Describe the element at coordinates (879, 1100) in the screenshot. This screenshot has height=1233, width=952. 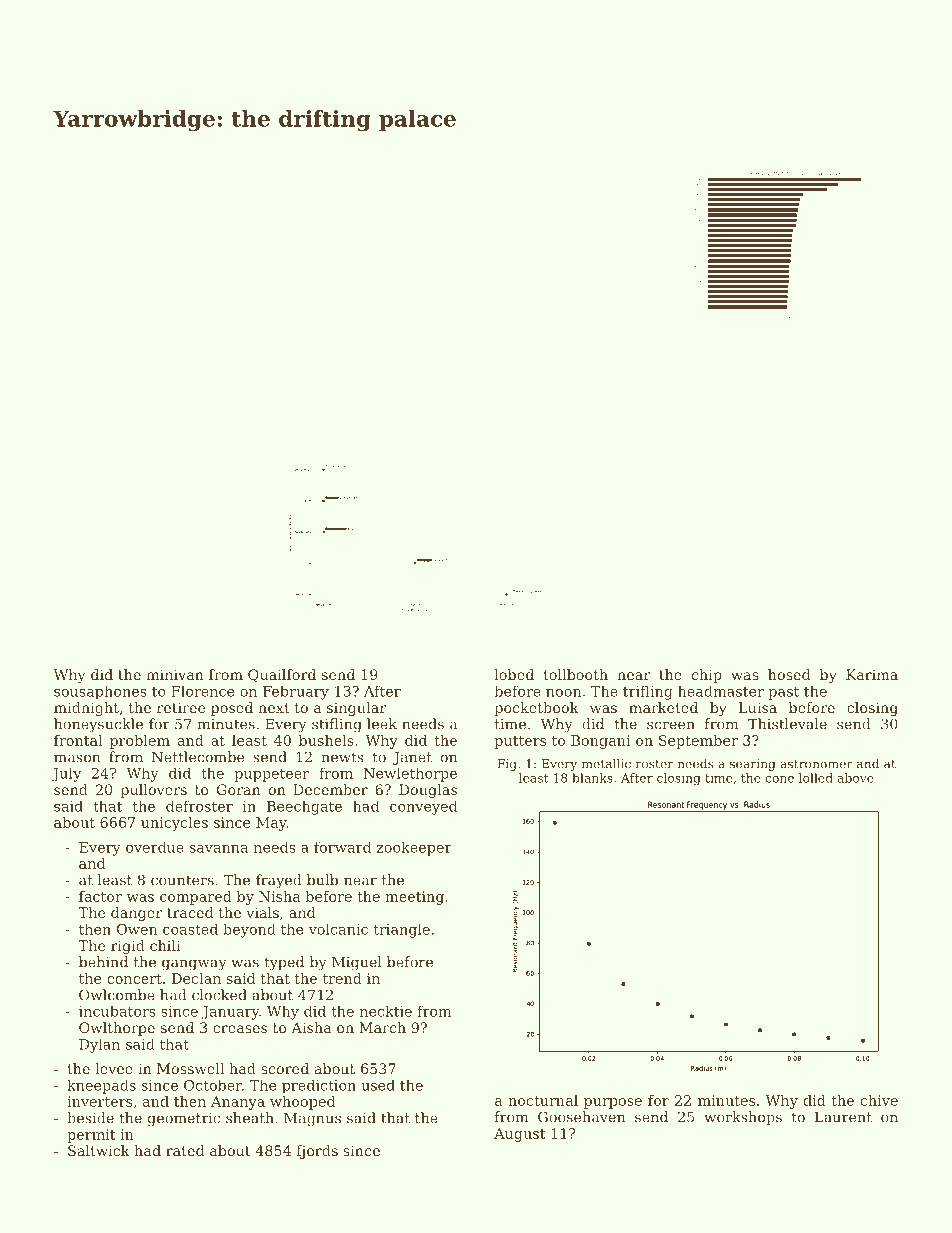
I see `chive` at that location.
